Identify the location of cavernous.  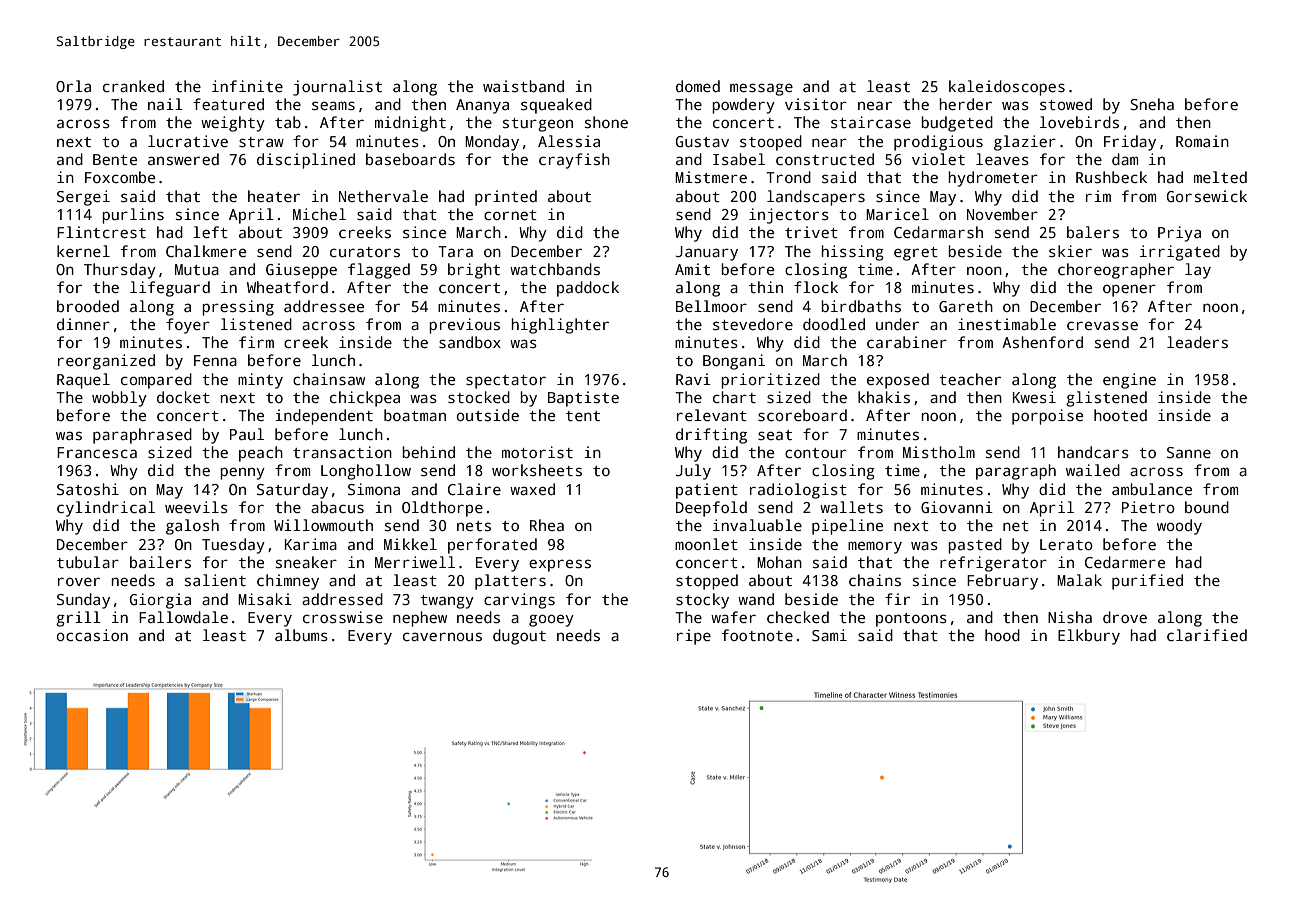
(442, 636).
